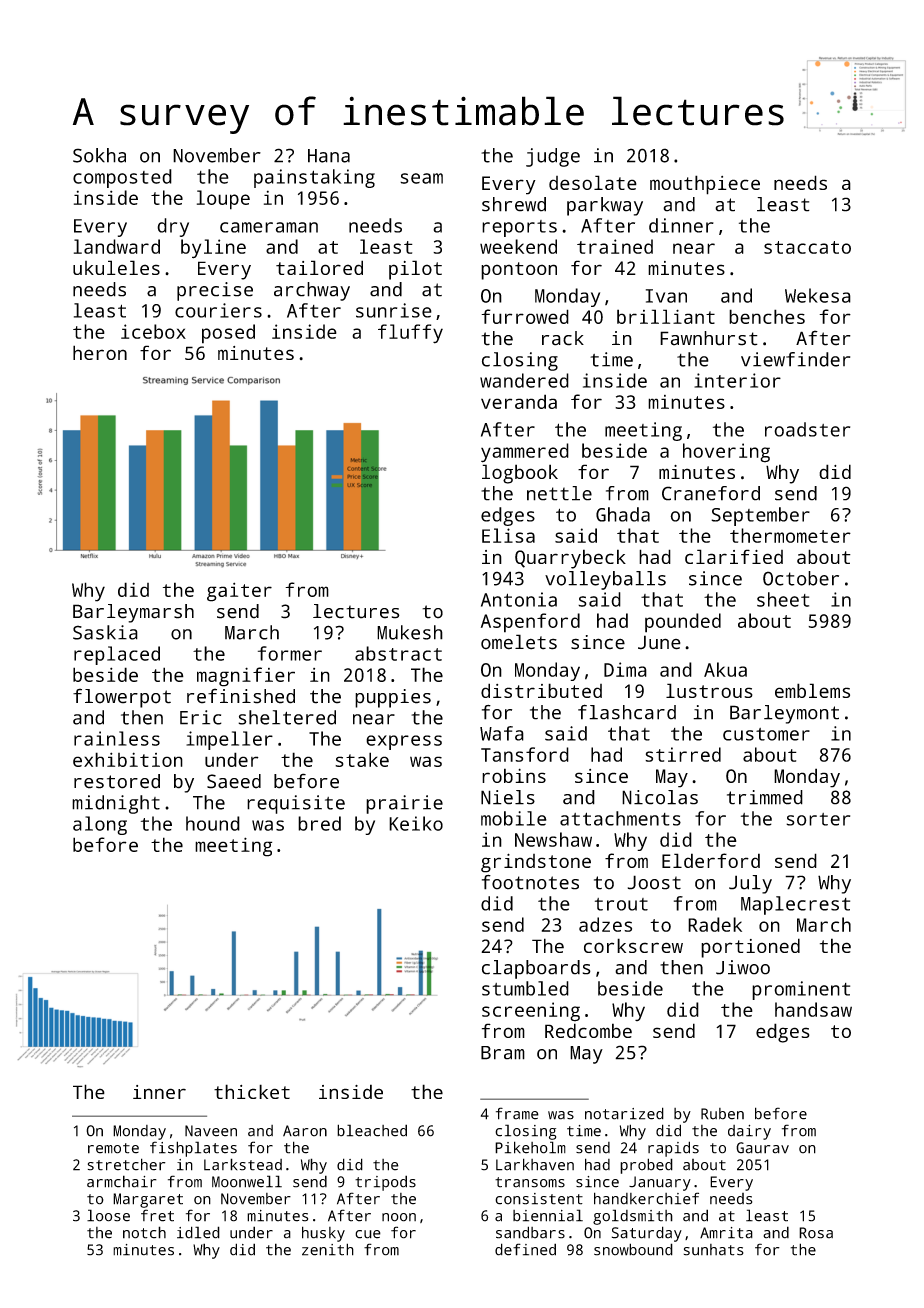 The height and width of the screenshot is (1308, 924). I want to click on wandered, so click(524, 380).
